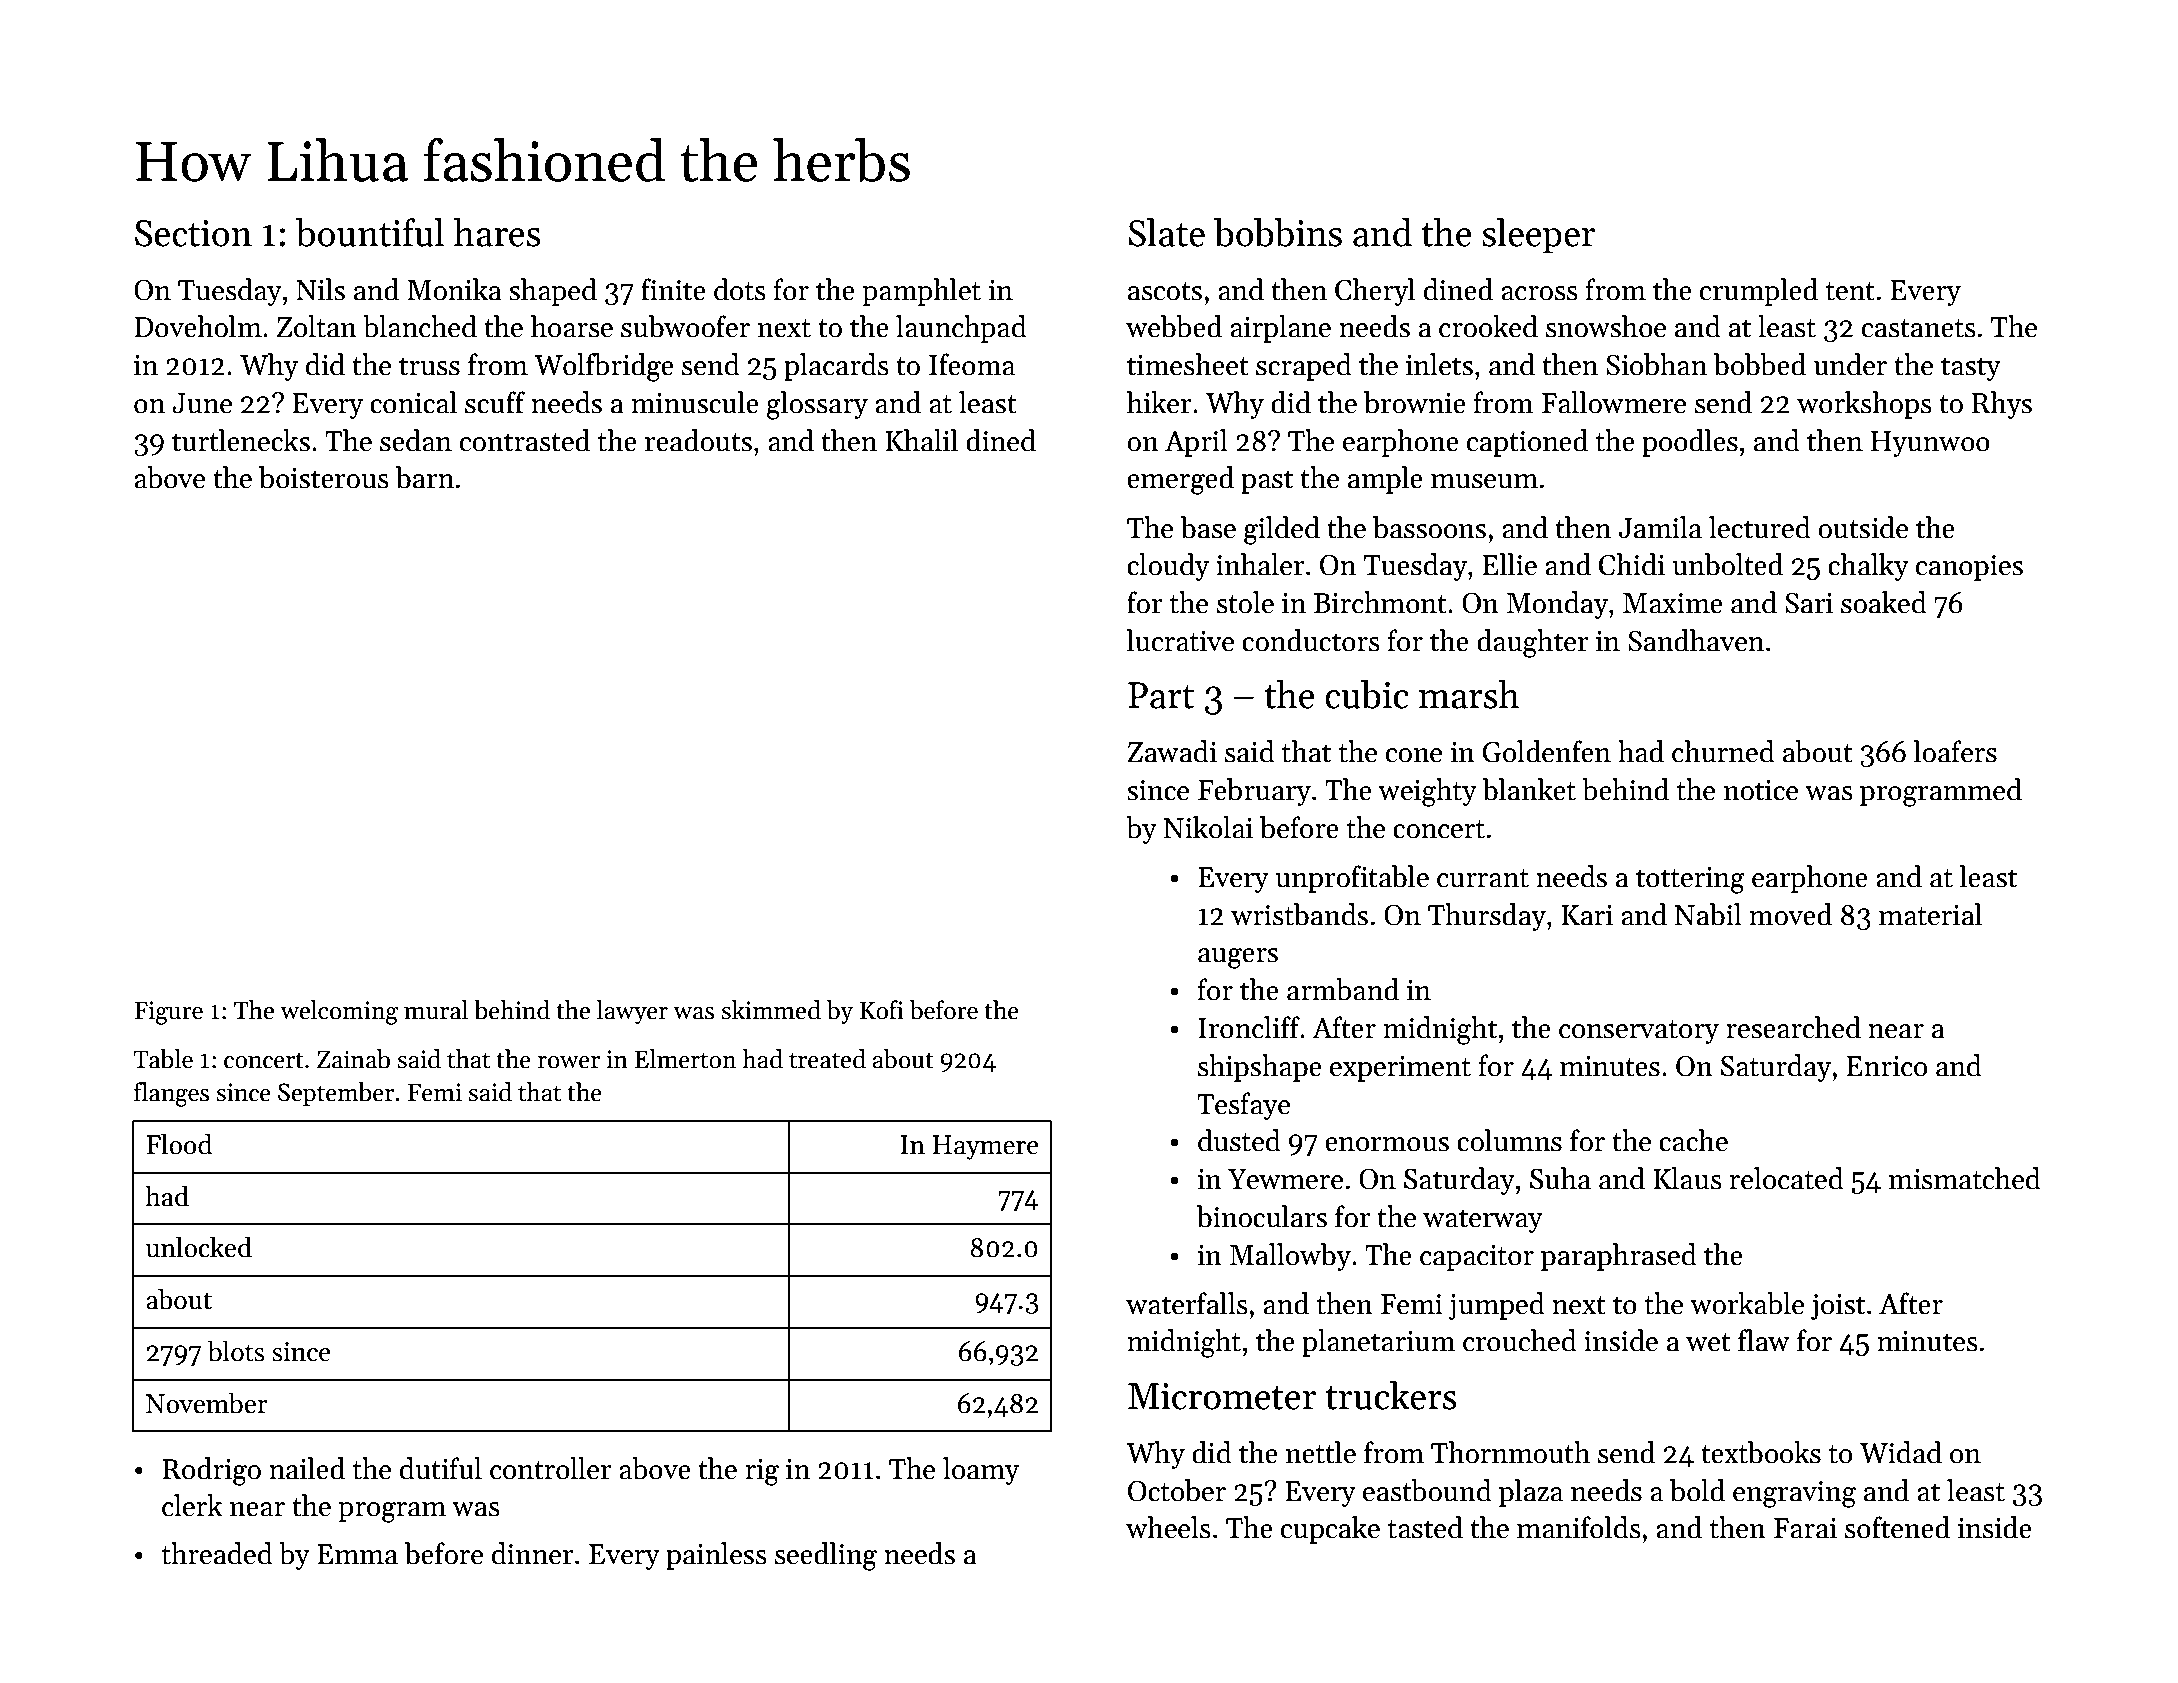 This screenshot has width=2178, height=1683. I want to click on Enrico, so click(1886, 1066).
